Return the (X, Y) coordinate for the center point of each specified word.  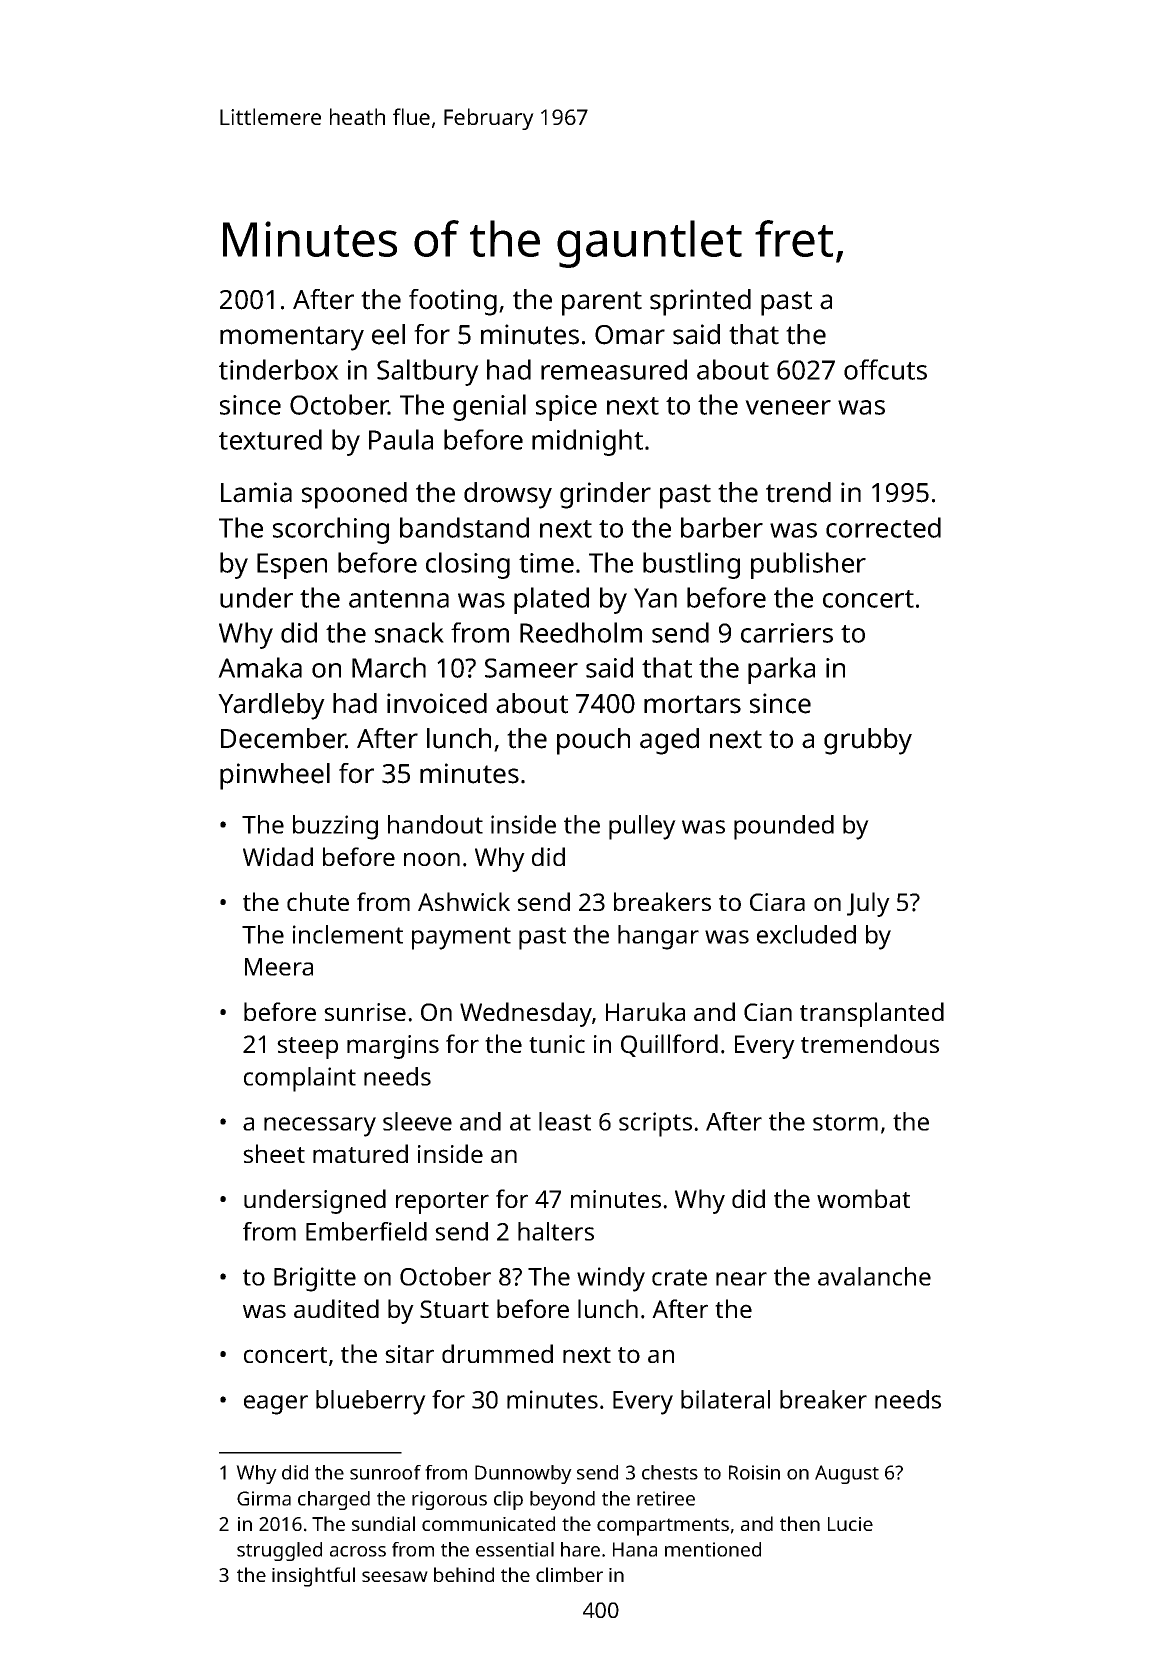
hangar (658, 937)
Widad (278, 856)
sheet (274, 1153)
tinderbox (279, 369)
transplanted (872, 1014)
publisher (808, 565)
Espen (292, 566)
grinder (605, 495)
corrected (883, 527)
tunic (557, 1044)
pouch (593, 741)
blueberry (371, 1402)
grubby (868, 741)
